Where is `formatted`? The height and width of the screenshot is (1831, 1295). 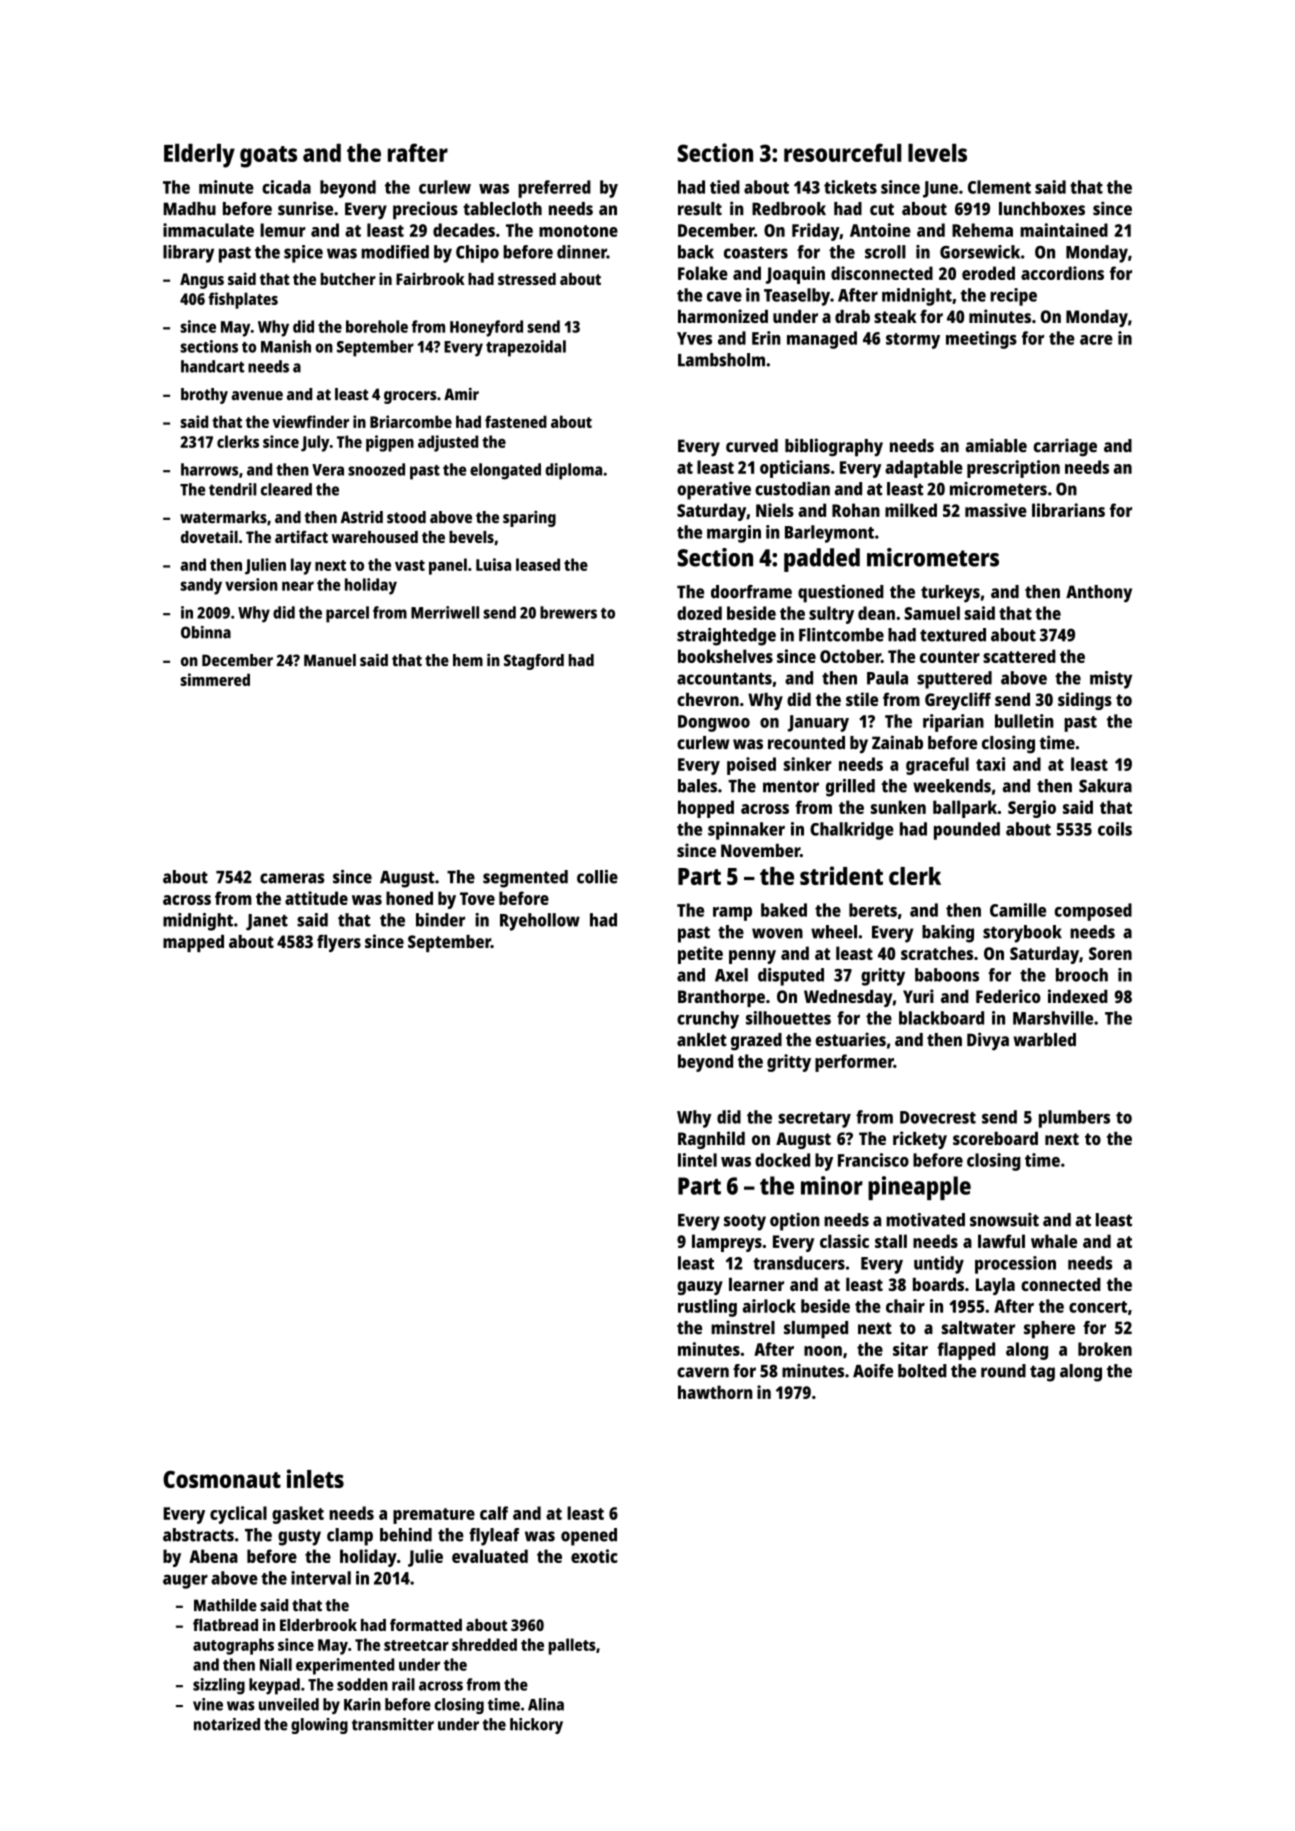 formatted is located at coordinates (426, 1625).
